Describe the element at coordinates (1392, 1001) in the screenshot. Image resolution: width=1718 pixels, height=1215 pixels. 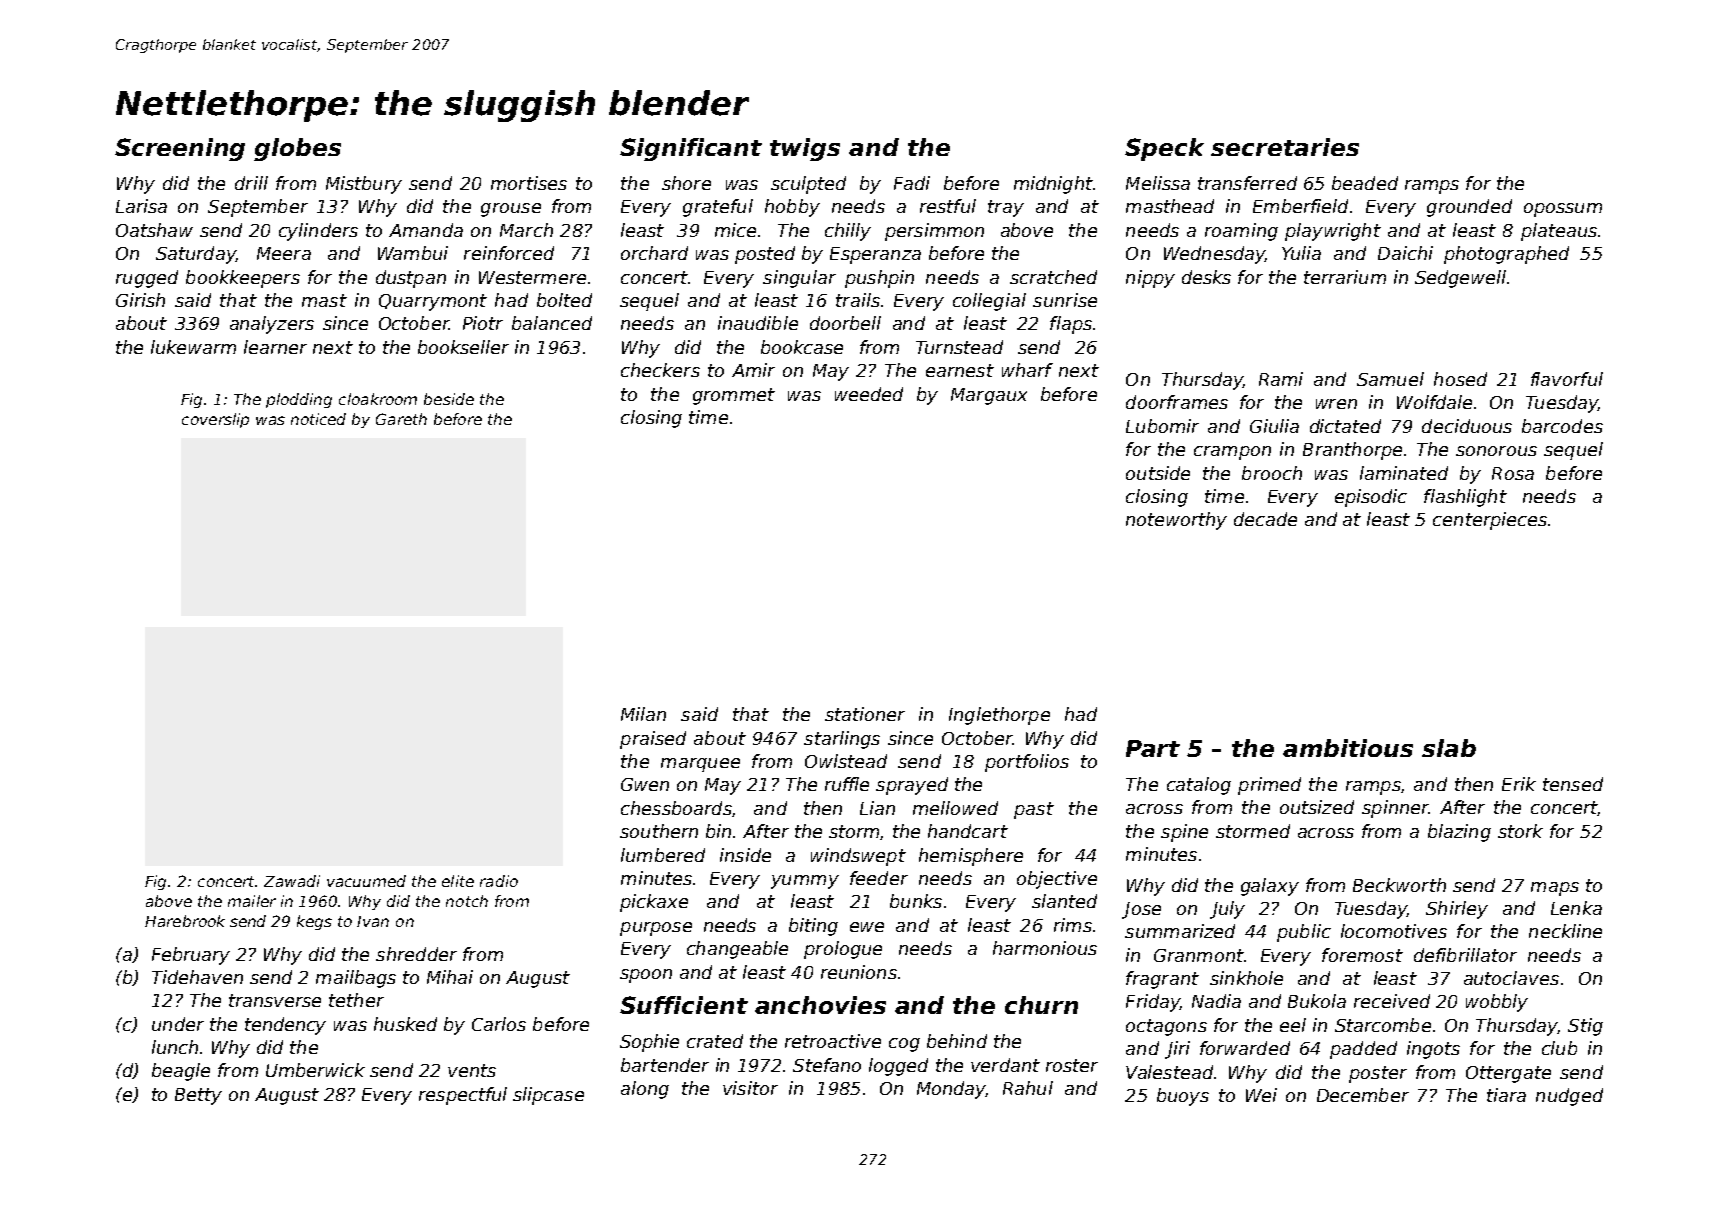
I see `received` at that location.
